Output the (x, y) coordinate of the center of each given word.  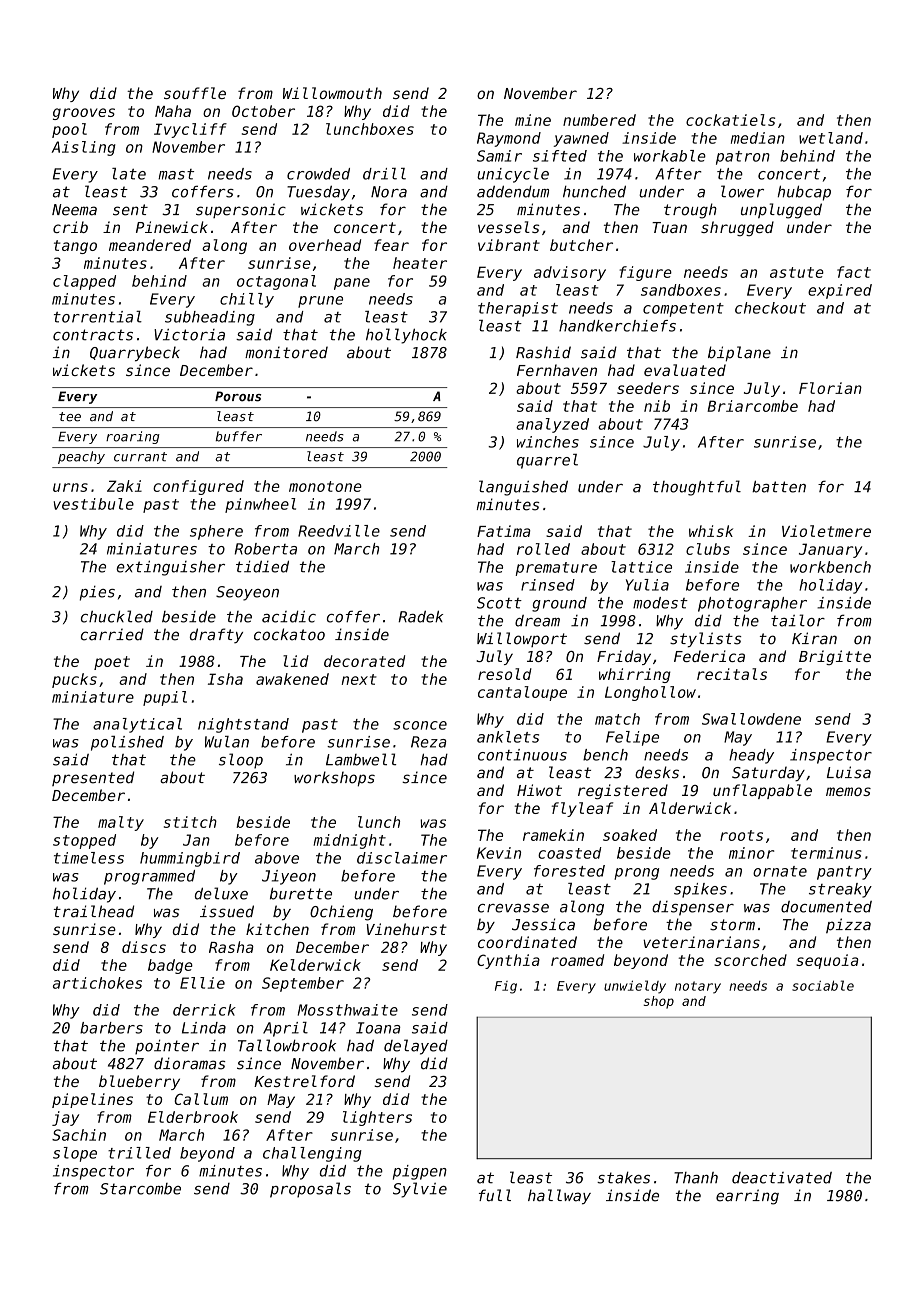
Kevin (499, 853)
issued (227, 911)
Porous (238, 396)
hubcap (804, 193)
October (263, 111)
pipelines (92, 1100)
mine (533, 120)
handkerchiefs (617, 326)
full (495, 1195)
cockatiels (730, 120)
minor (751, 853)
